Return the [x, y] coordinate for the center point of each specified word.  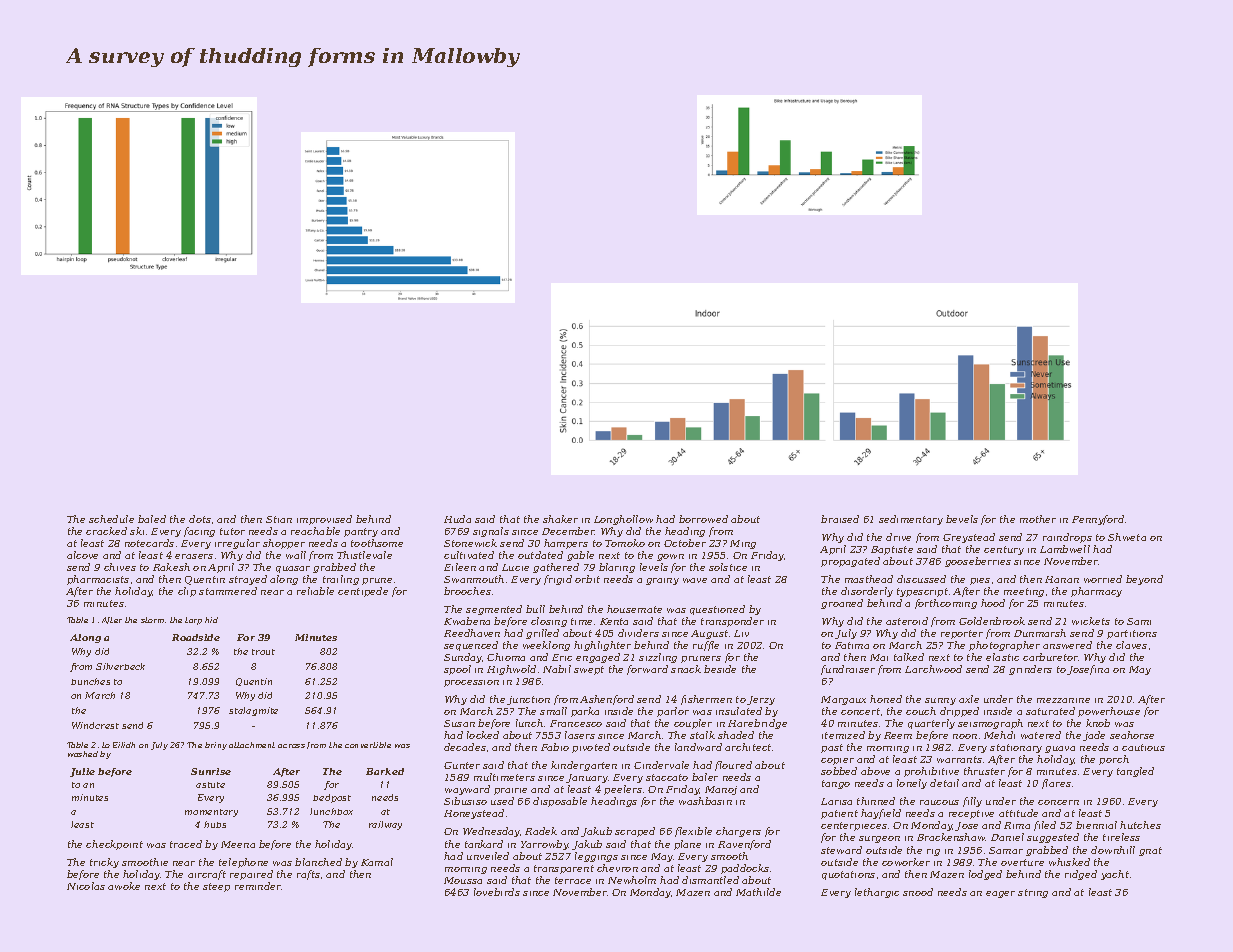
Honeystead [474, 814]
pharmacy [1096, 592]
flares [1056, 784]
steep [216, 887]
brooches [467, 591]
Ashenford [607, 700]
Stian [279, 519]
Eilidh [124, 745]
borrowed [703, 519]
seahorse [1132, 735]
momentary [211, 813]
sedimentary [911, 520]
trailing [341, 580]
